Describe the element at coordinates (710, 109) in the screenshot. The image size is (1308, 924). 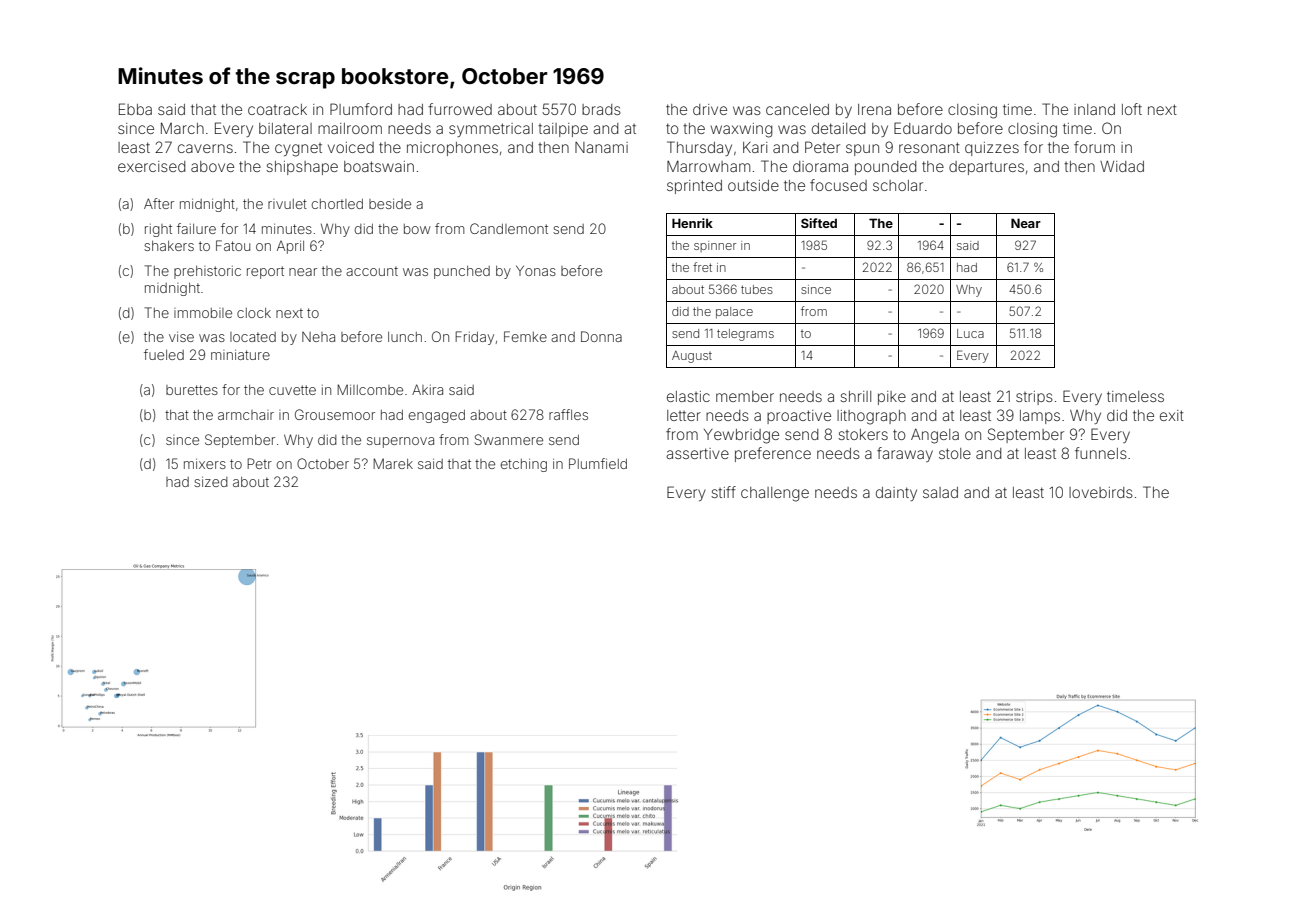
I see `drive` at that location.
